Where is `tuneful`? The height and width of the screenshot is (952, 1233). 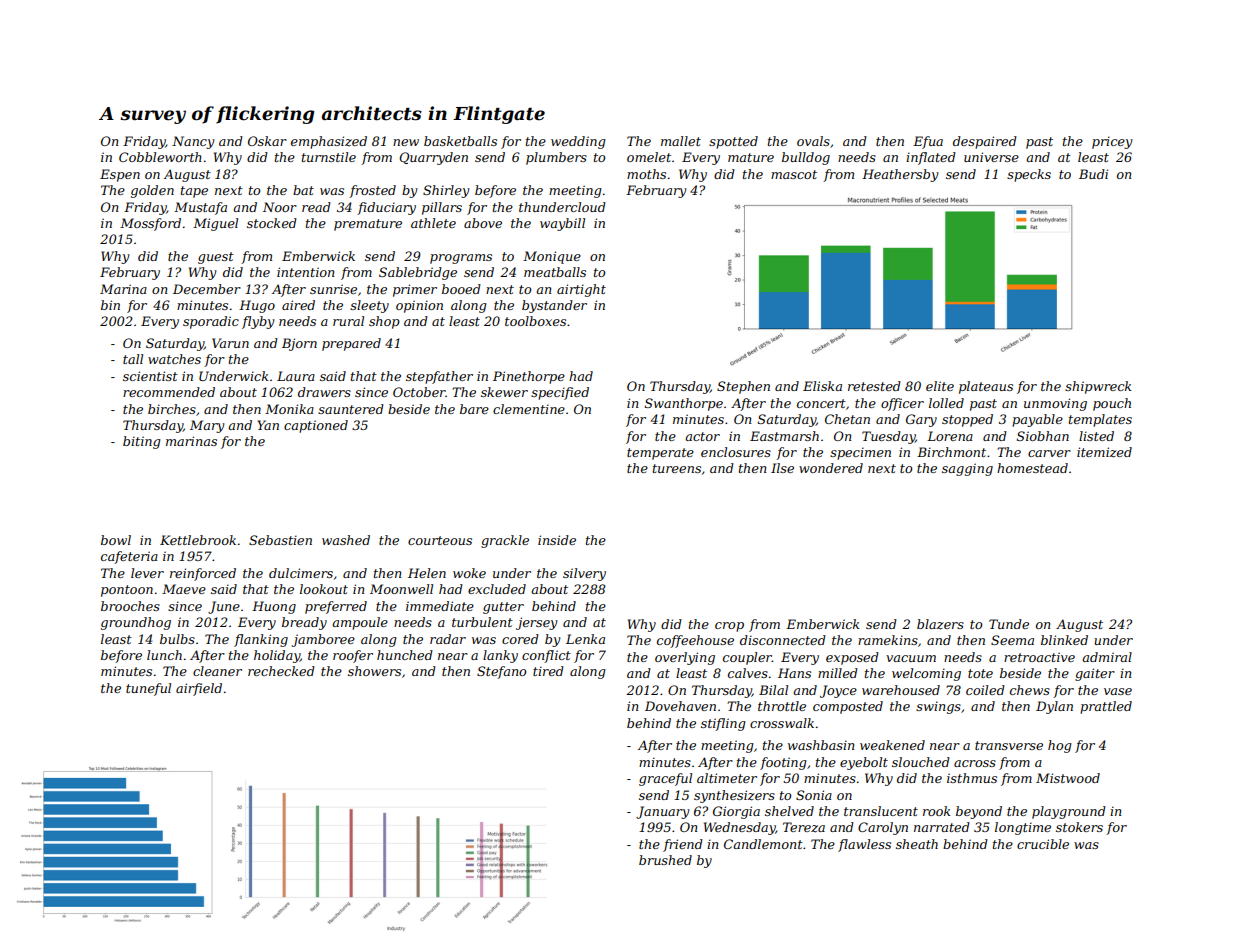 tuneful is located at coordinates (148, 689).
